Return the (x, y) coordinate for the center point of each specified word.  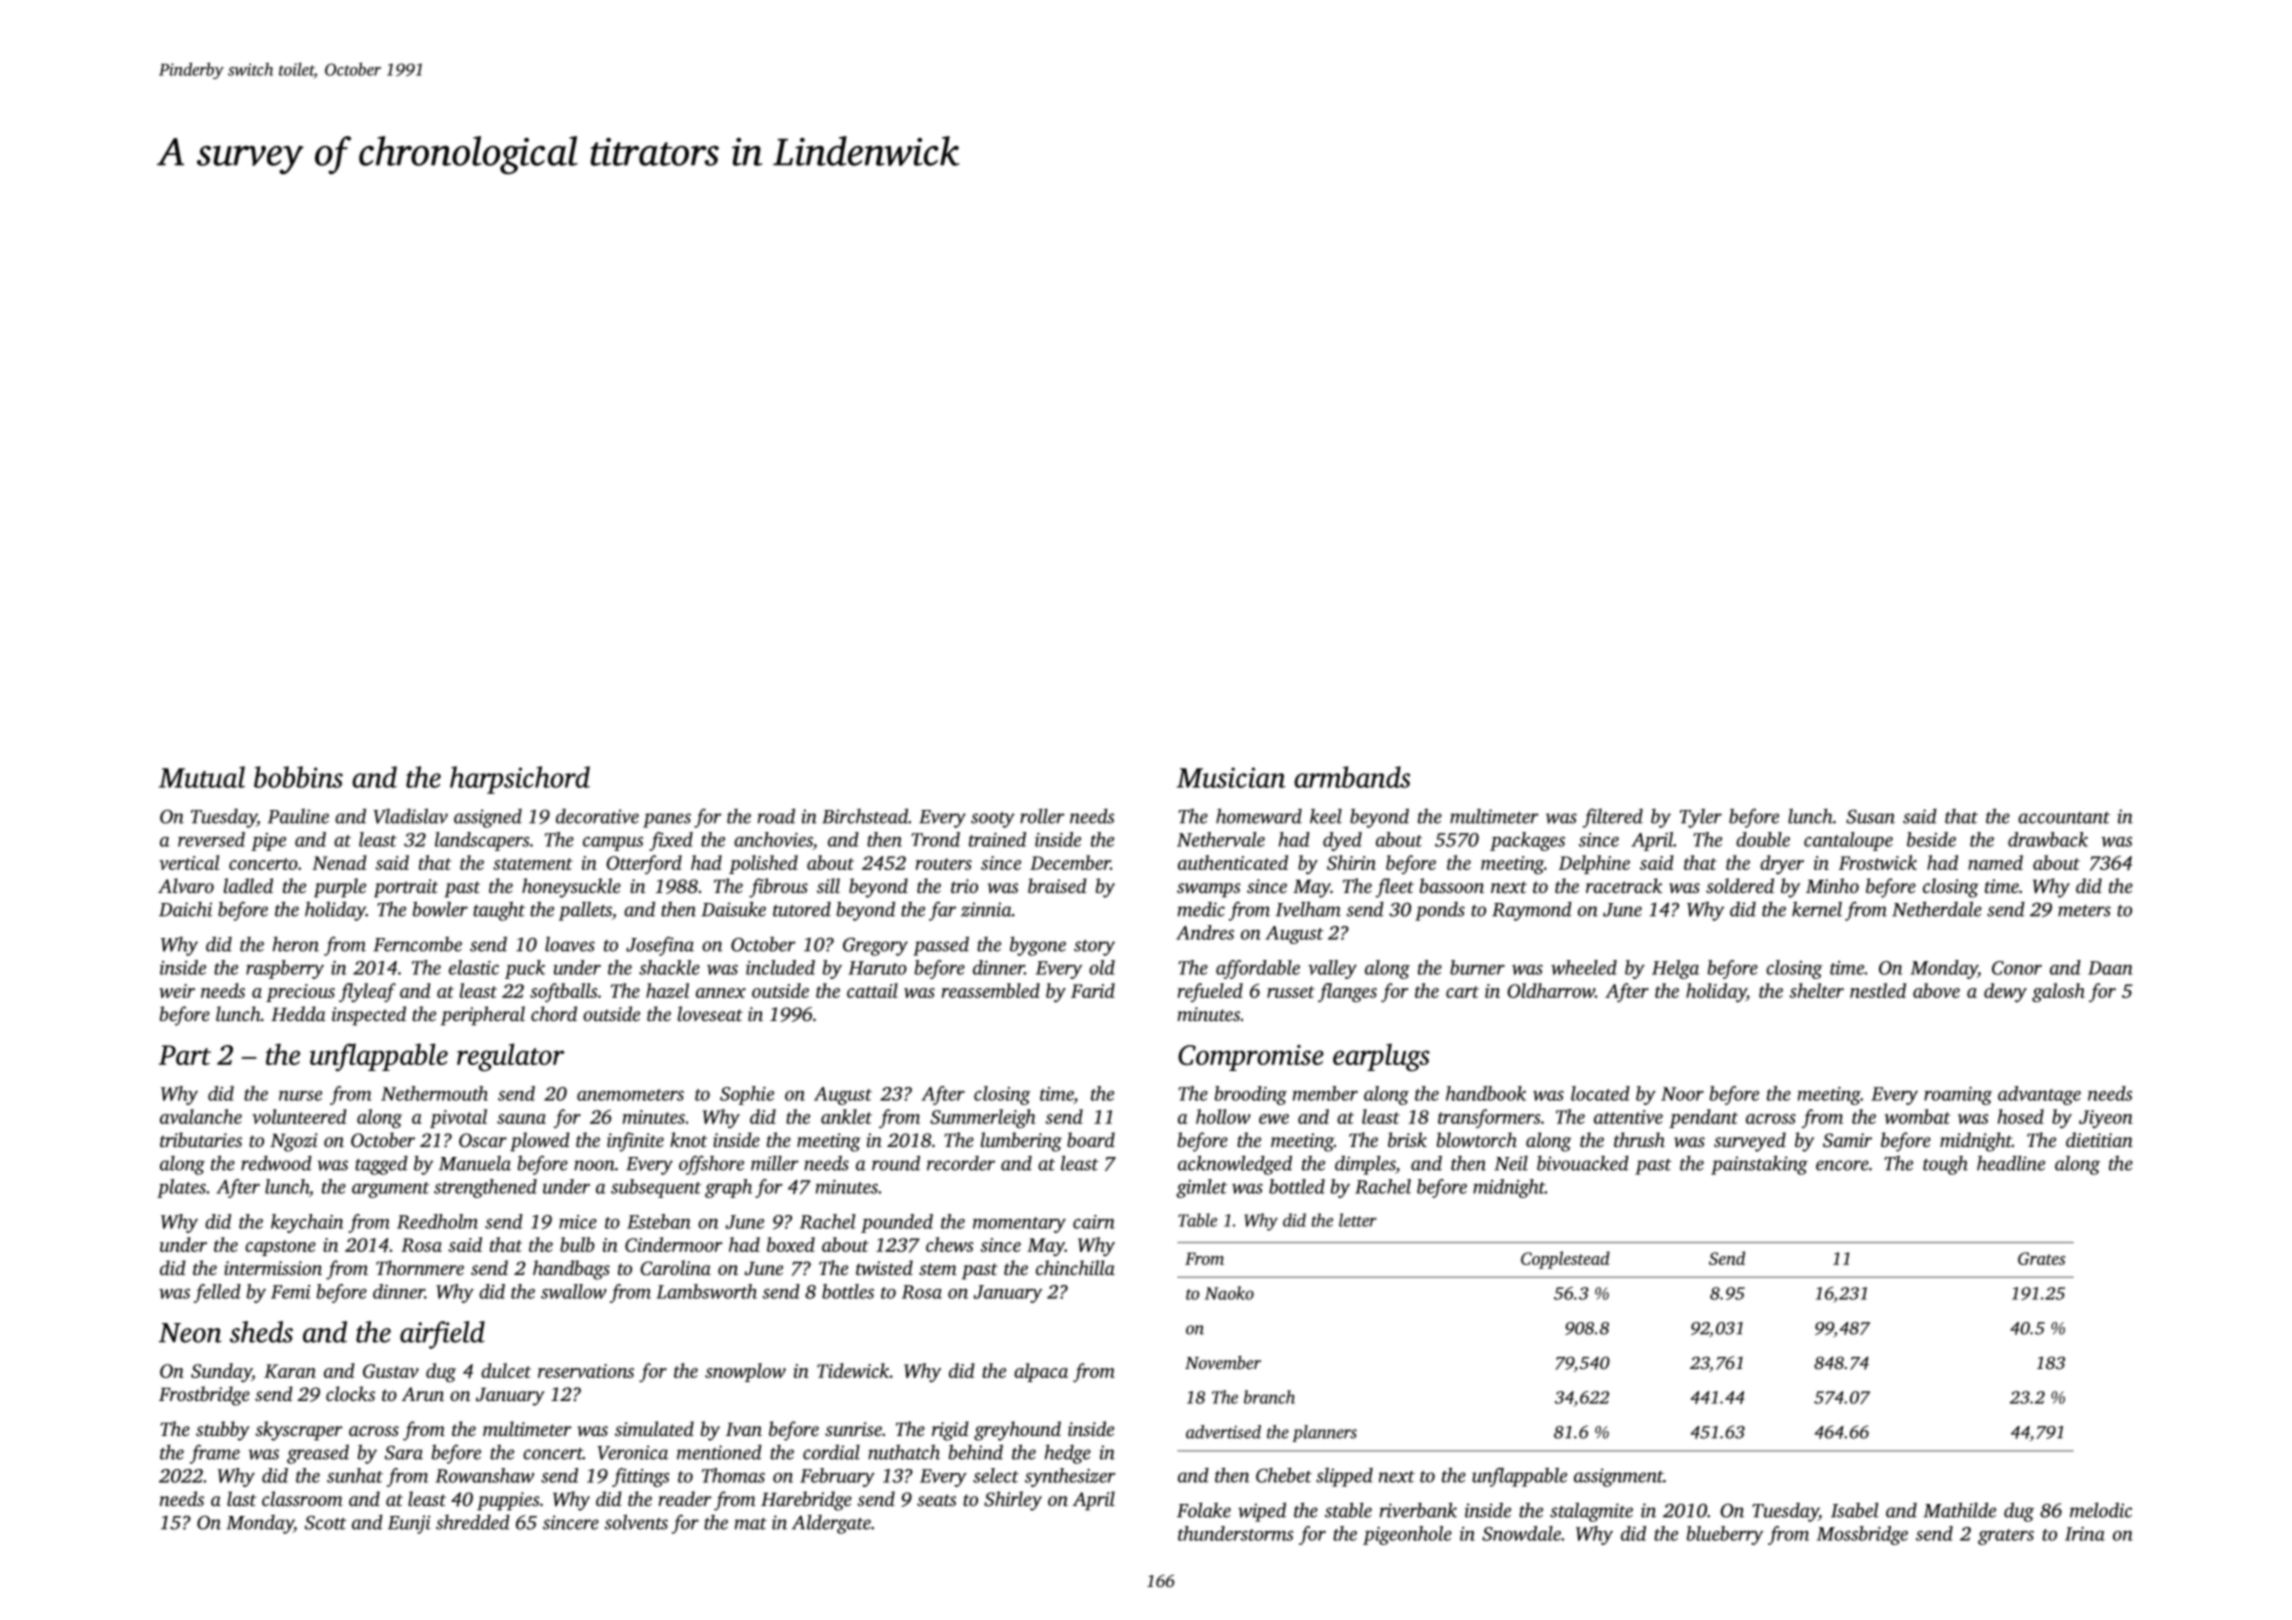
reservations (586, 1371)
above (1936, 990)
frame (215, 1454)
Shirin (1351, 862)
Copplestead (1565, 1260)
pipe (268, 842)
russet (1291, 992)
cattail (872, 990)
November (1223, 1362)
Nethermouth (434, 1093)
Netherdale (1937, 909)
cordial (831, 1452)
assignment (1618, 1477)
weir (177, 991)
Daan (2110, 968)
